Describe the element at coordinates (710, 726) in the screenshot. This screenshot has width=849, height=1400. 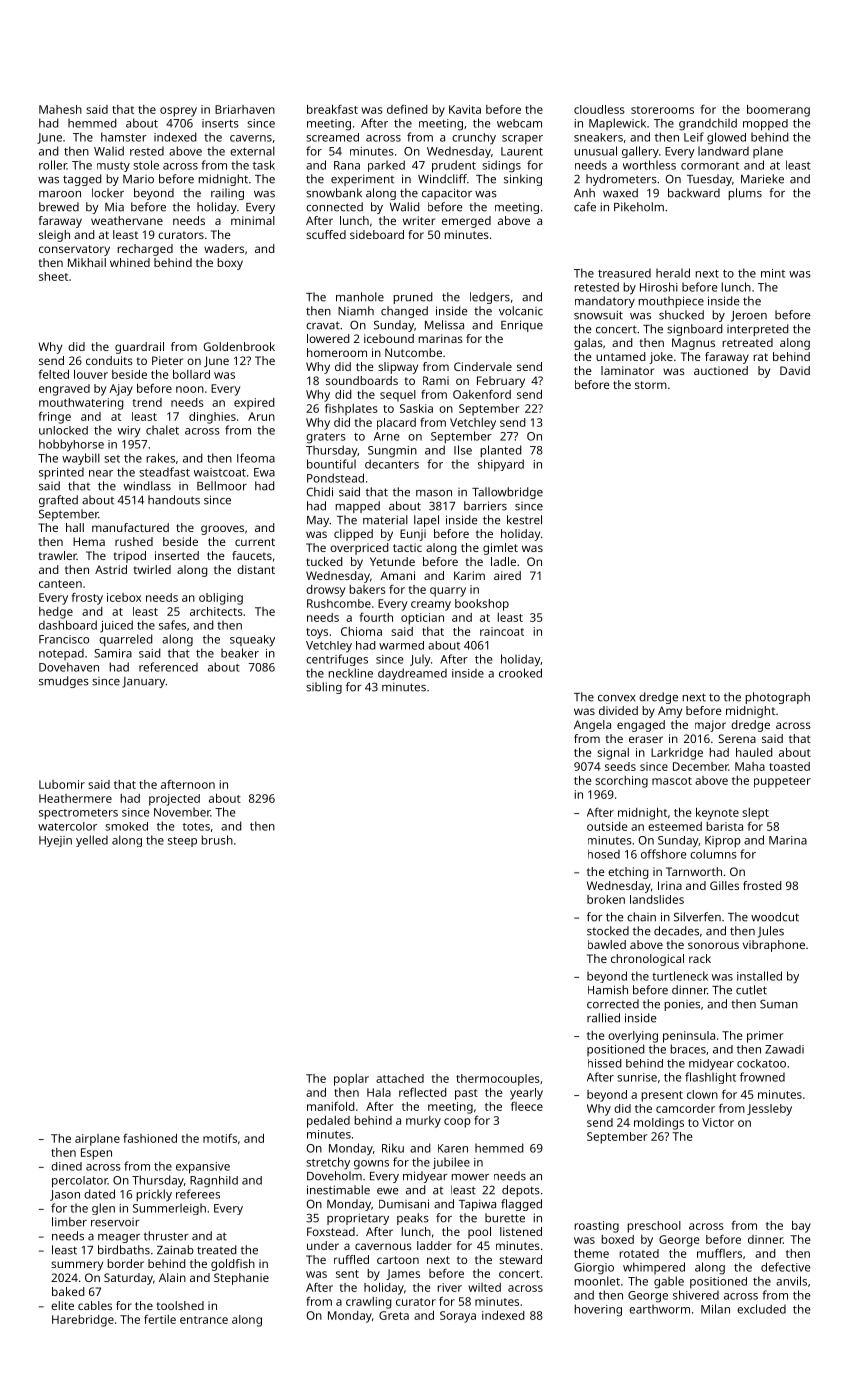
I see `major` at that location.
